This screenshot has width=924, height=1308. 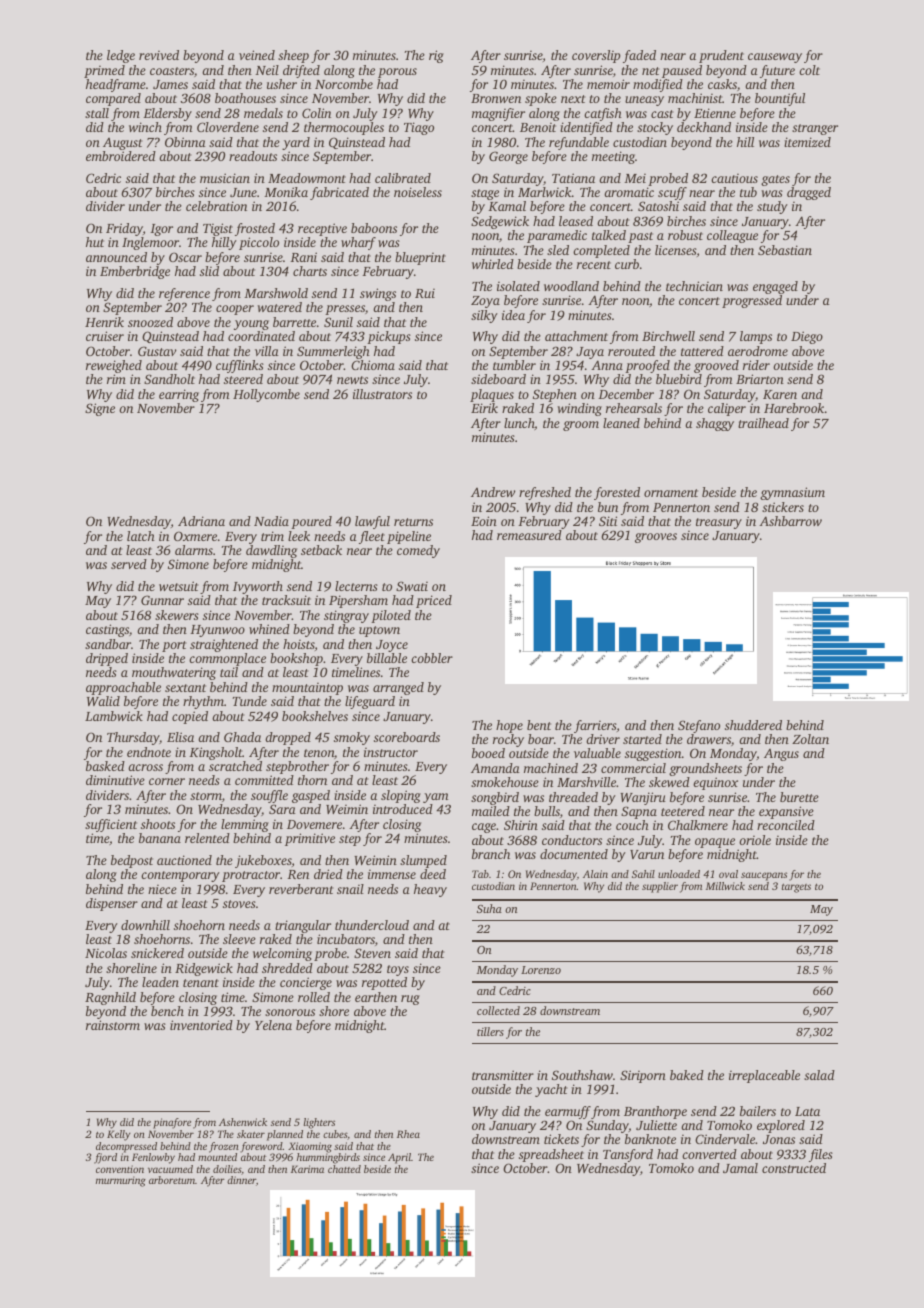 What do you see at coordinates (378, 294) in the screenshot?
I see `swings` at bounding box center [378, 294].
